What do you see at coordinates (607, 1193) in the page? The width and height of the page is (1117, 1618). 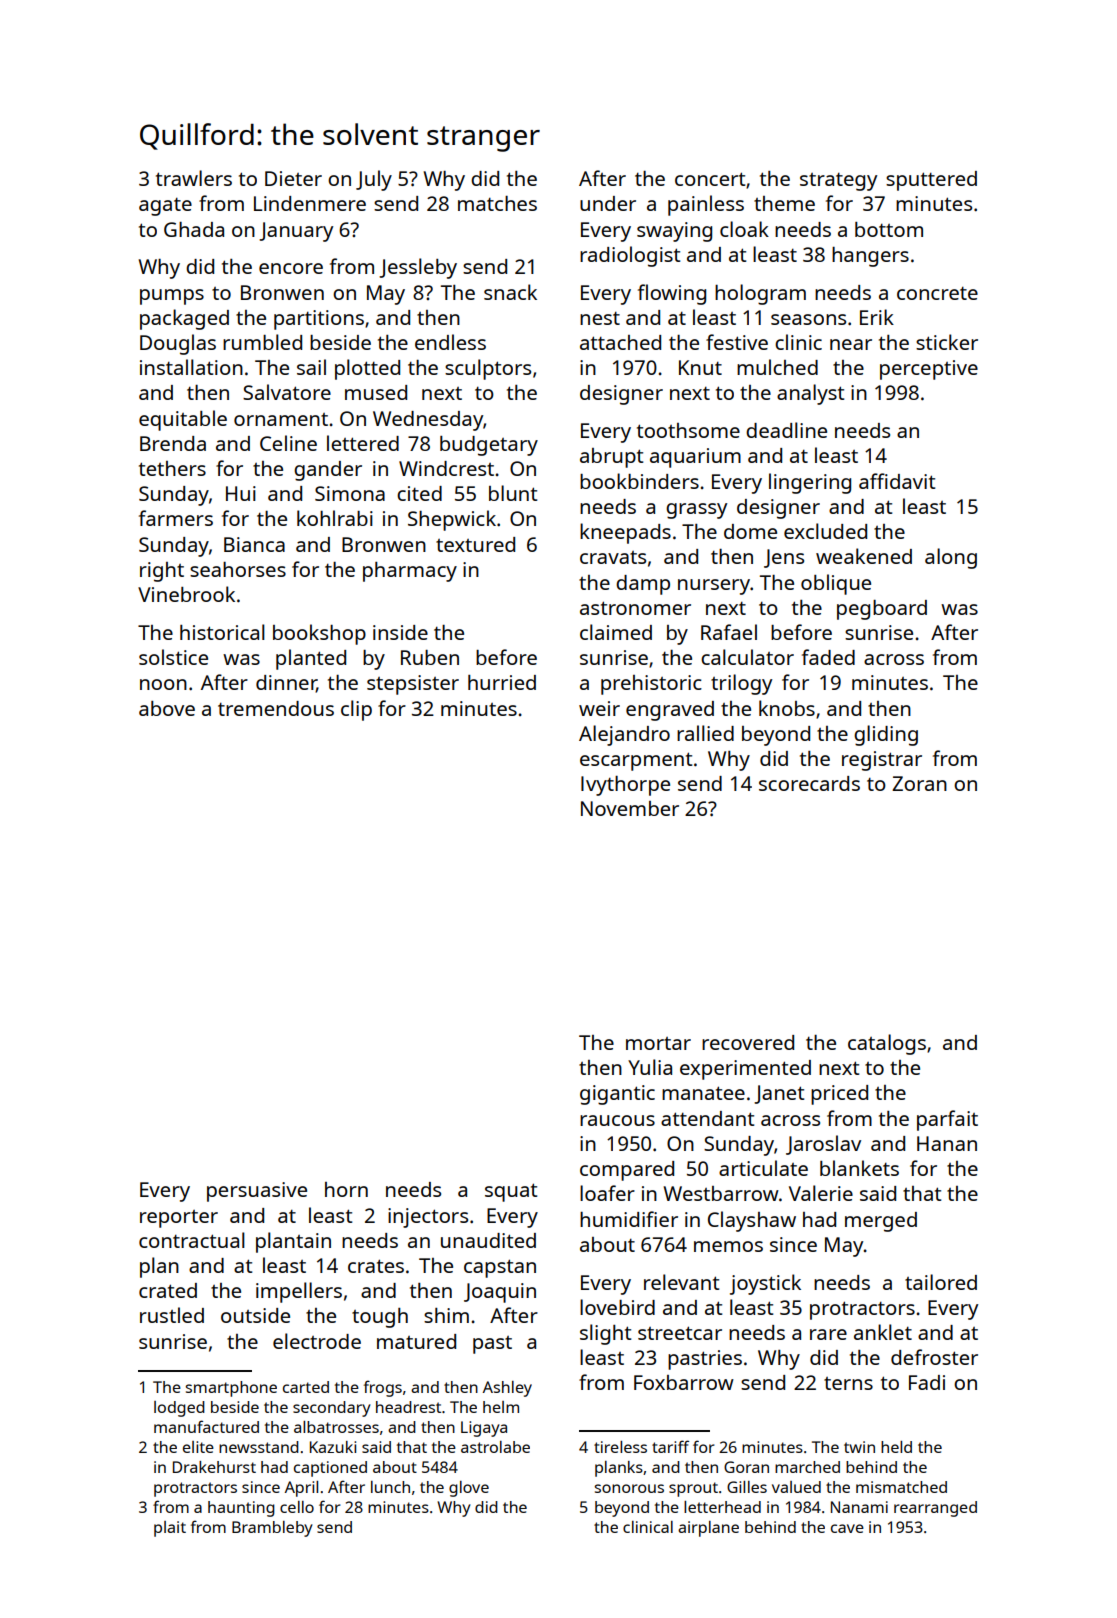 I see `loafer` at bounding box center [607, 1193].
